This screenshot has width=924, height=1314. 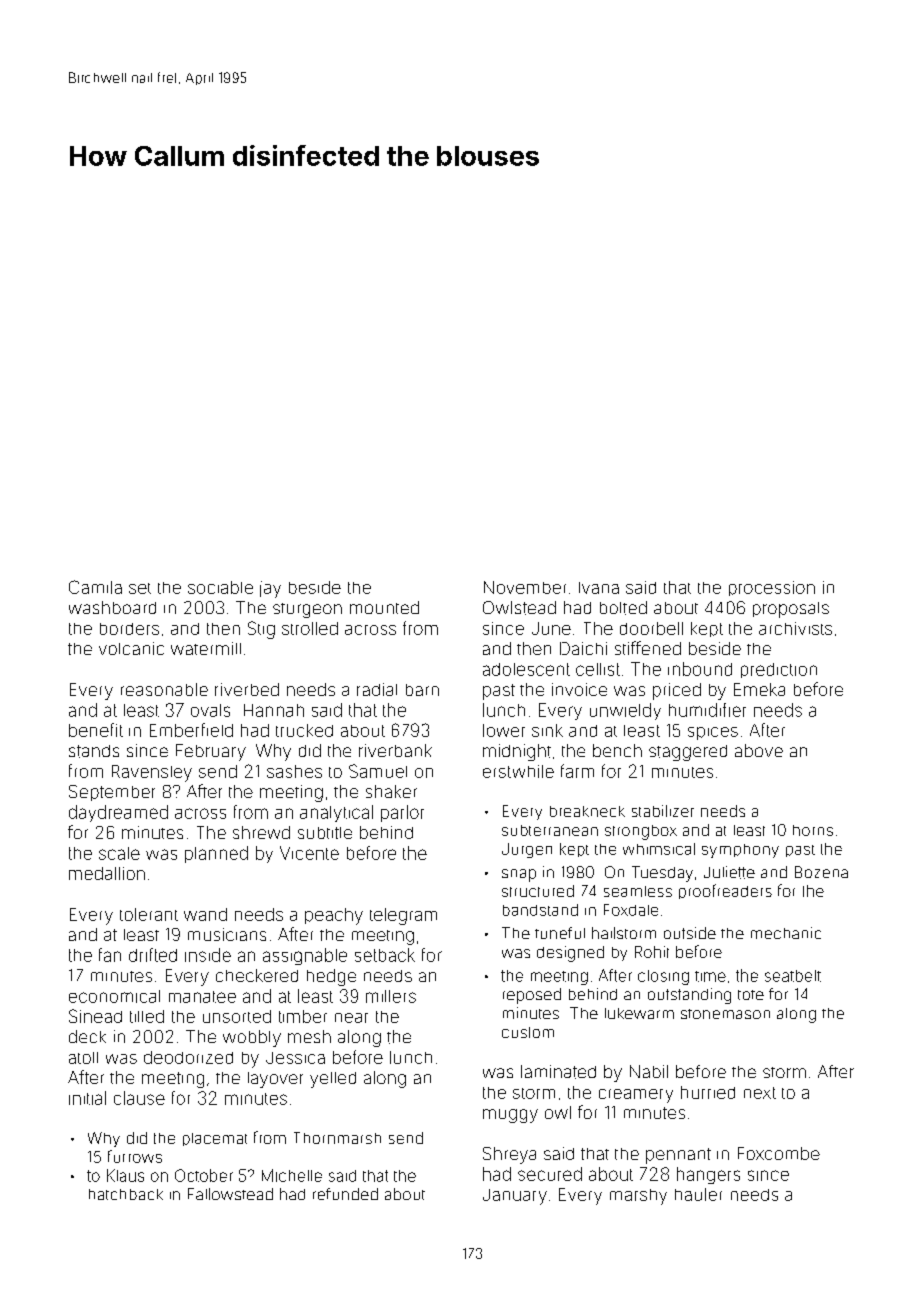 I want to click on adolescent, so click(x=526, y=669).
